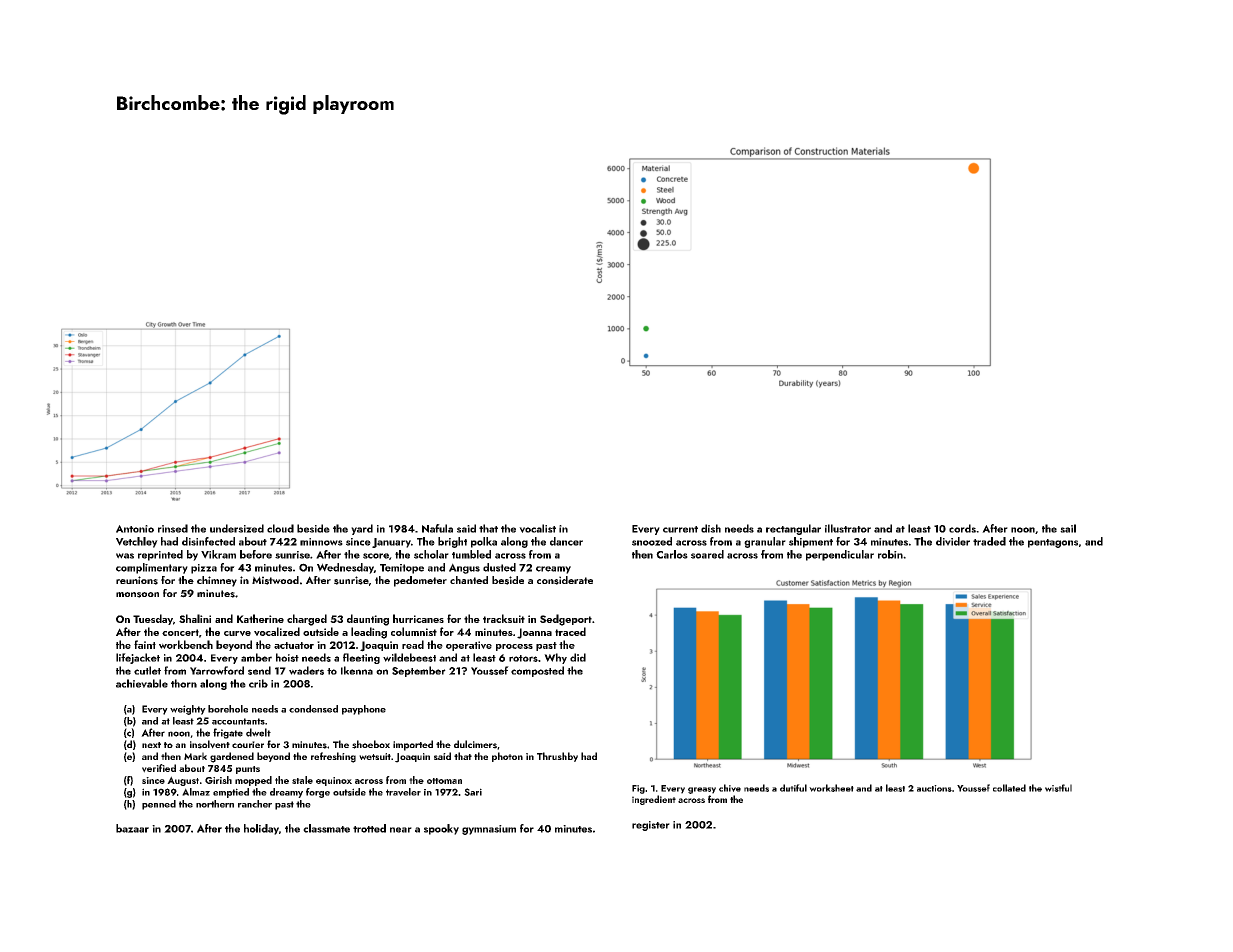  I want to click on ingredient, so click(654, 800).
